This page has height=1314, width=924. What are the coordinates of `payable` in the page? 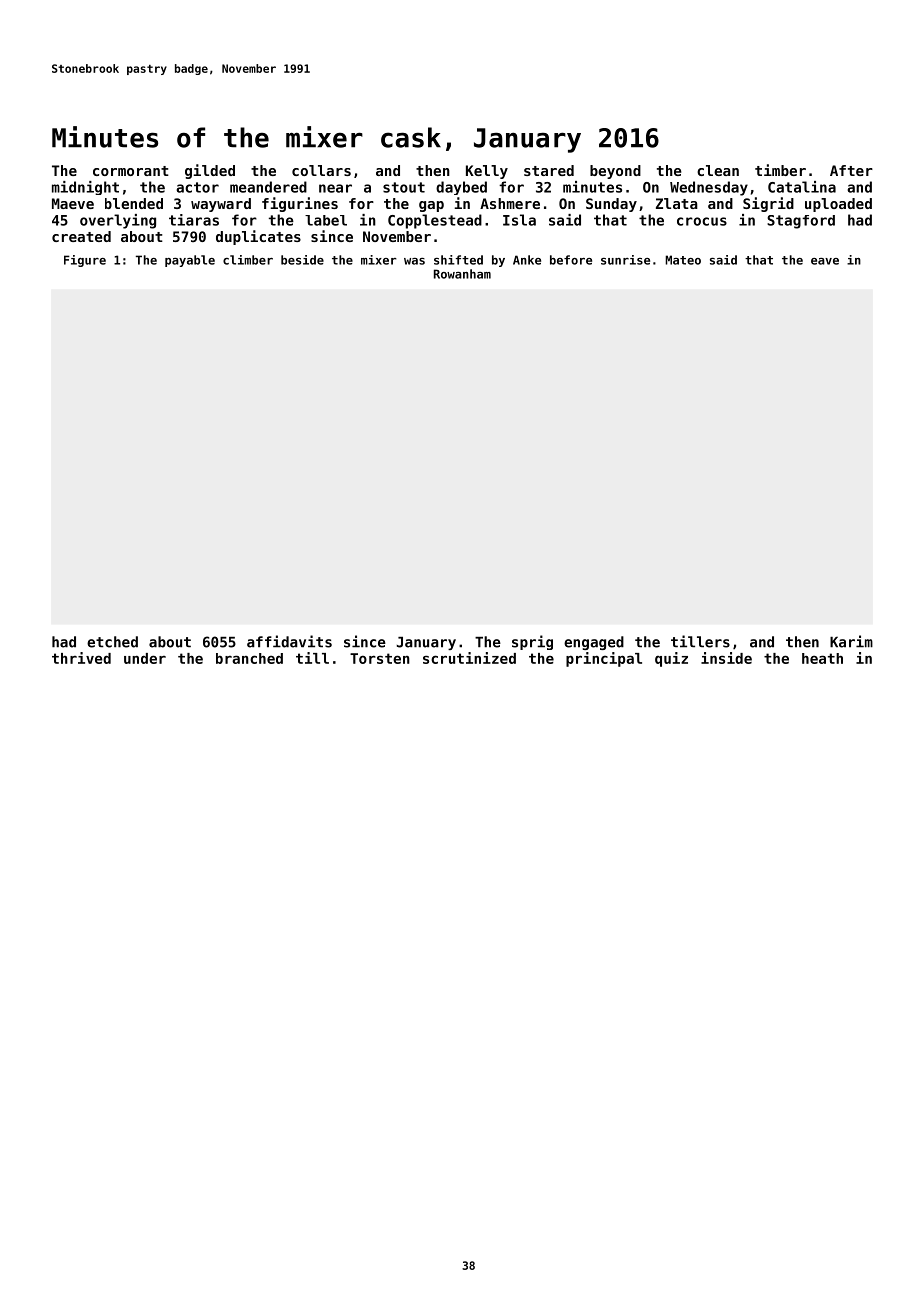 It's located at (190, 261).
